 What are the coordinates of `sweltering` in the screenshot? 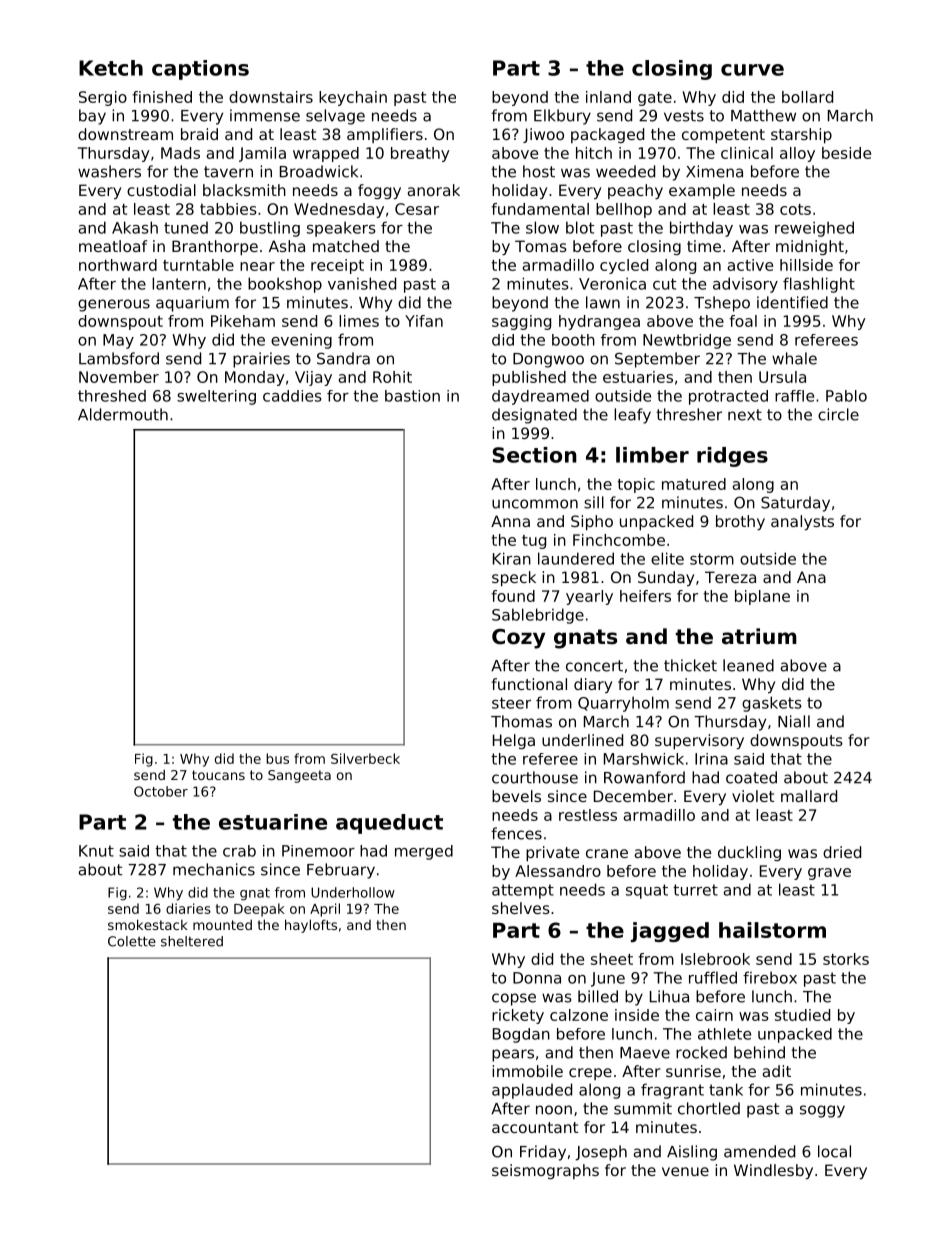 It's located at (216, 397).
